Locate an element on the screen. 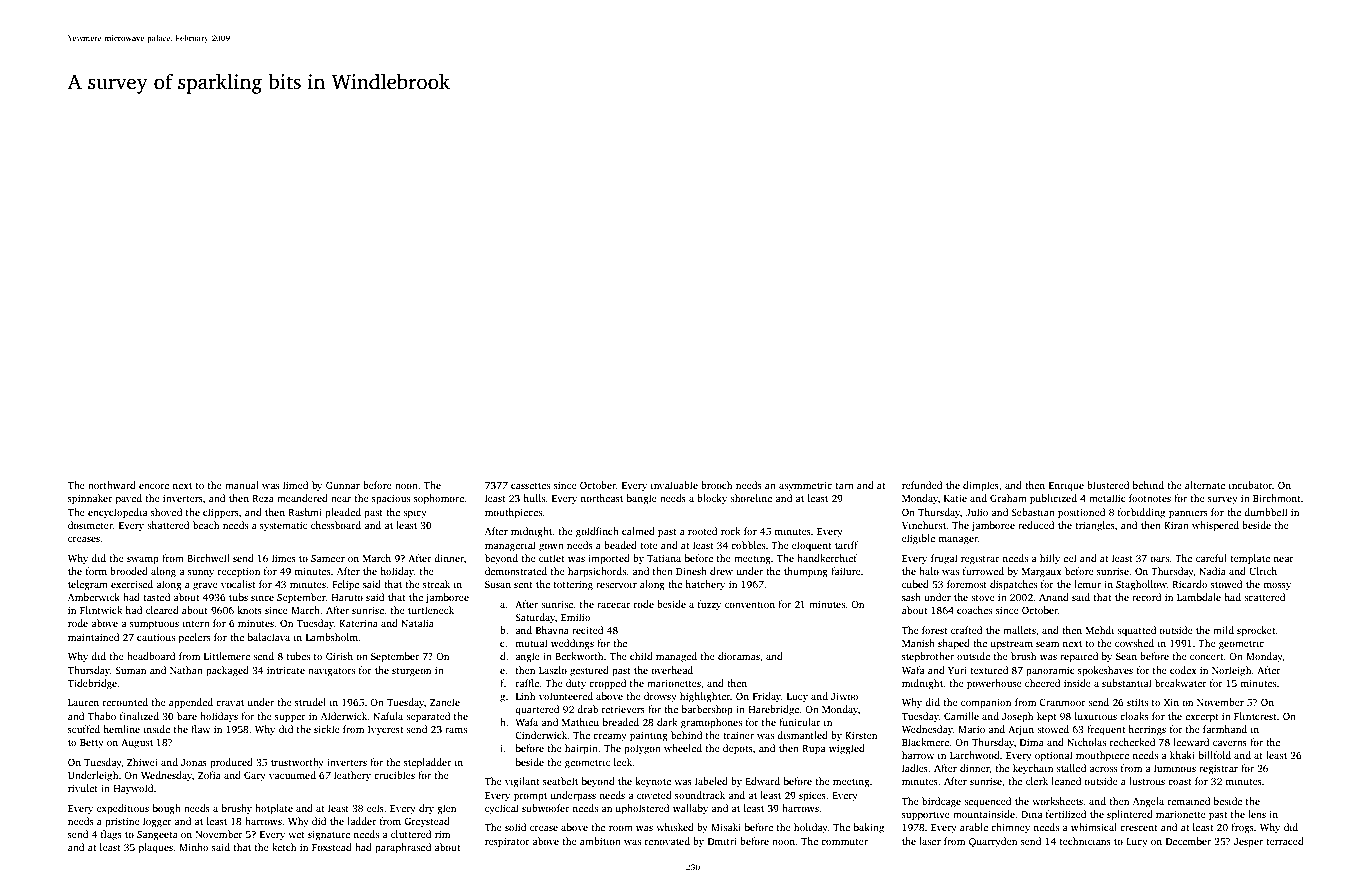 The width and height of the screenshot is (1372, 887). hemline is located at coordinates (121, 729).
